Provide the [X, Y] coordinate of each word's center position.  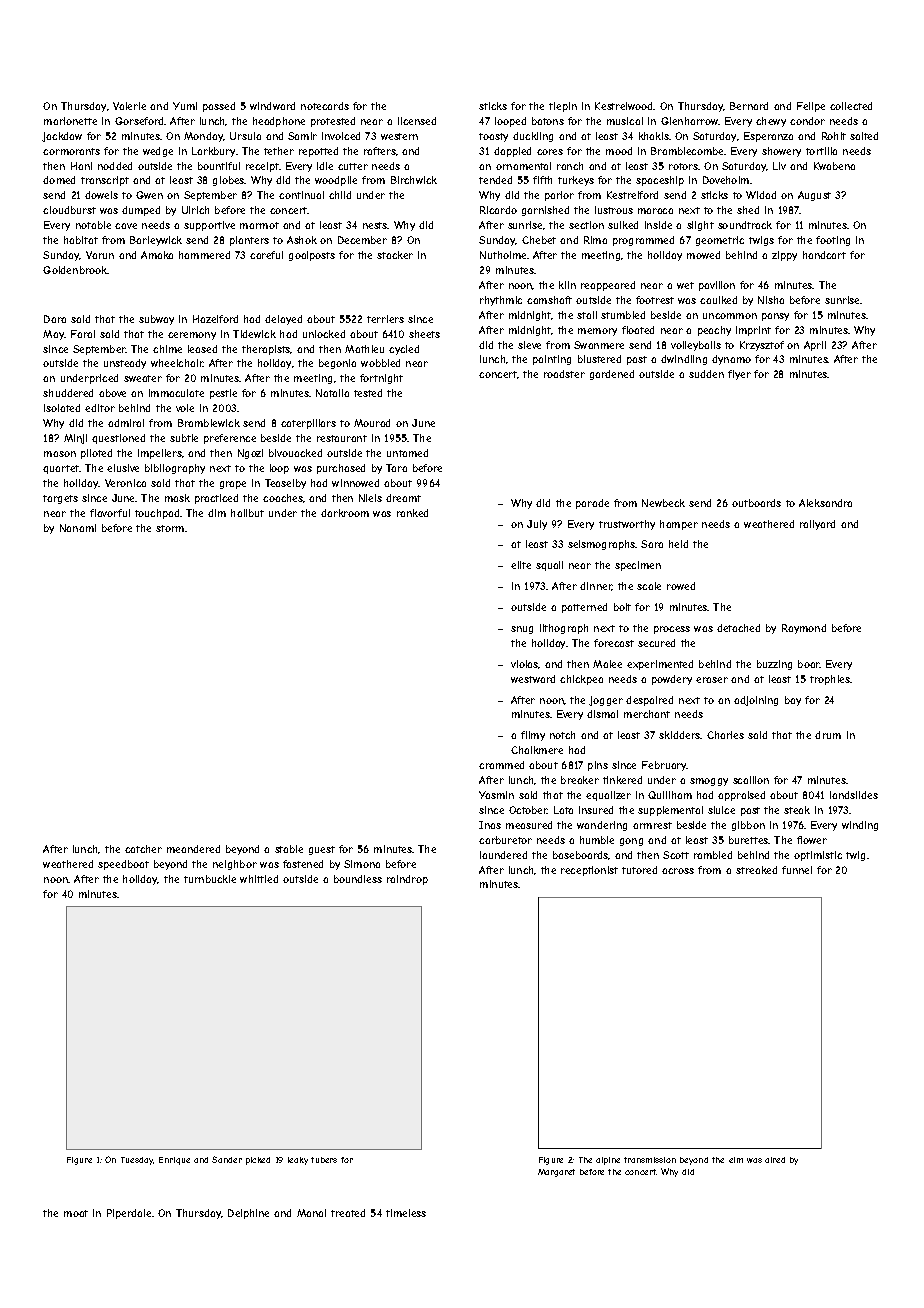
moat [76, 1213]
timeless [406, 1213]
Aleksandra [825, 503]
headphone [279, 122]
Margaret [556, 1173]
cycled [404, 350]
